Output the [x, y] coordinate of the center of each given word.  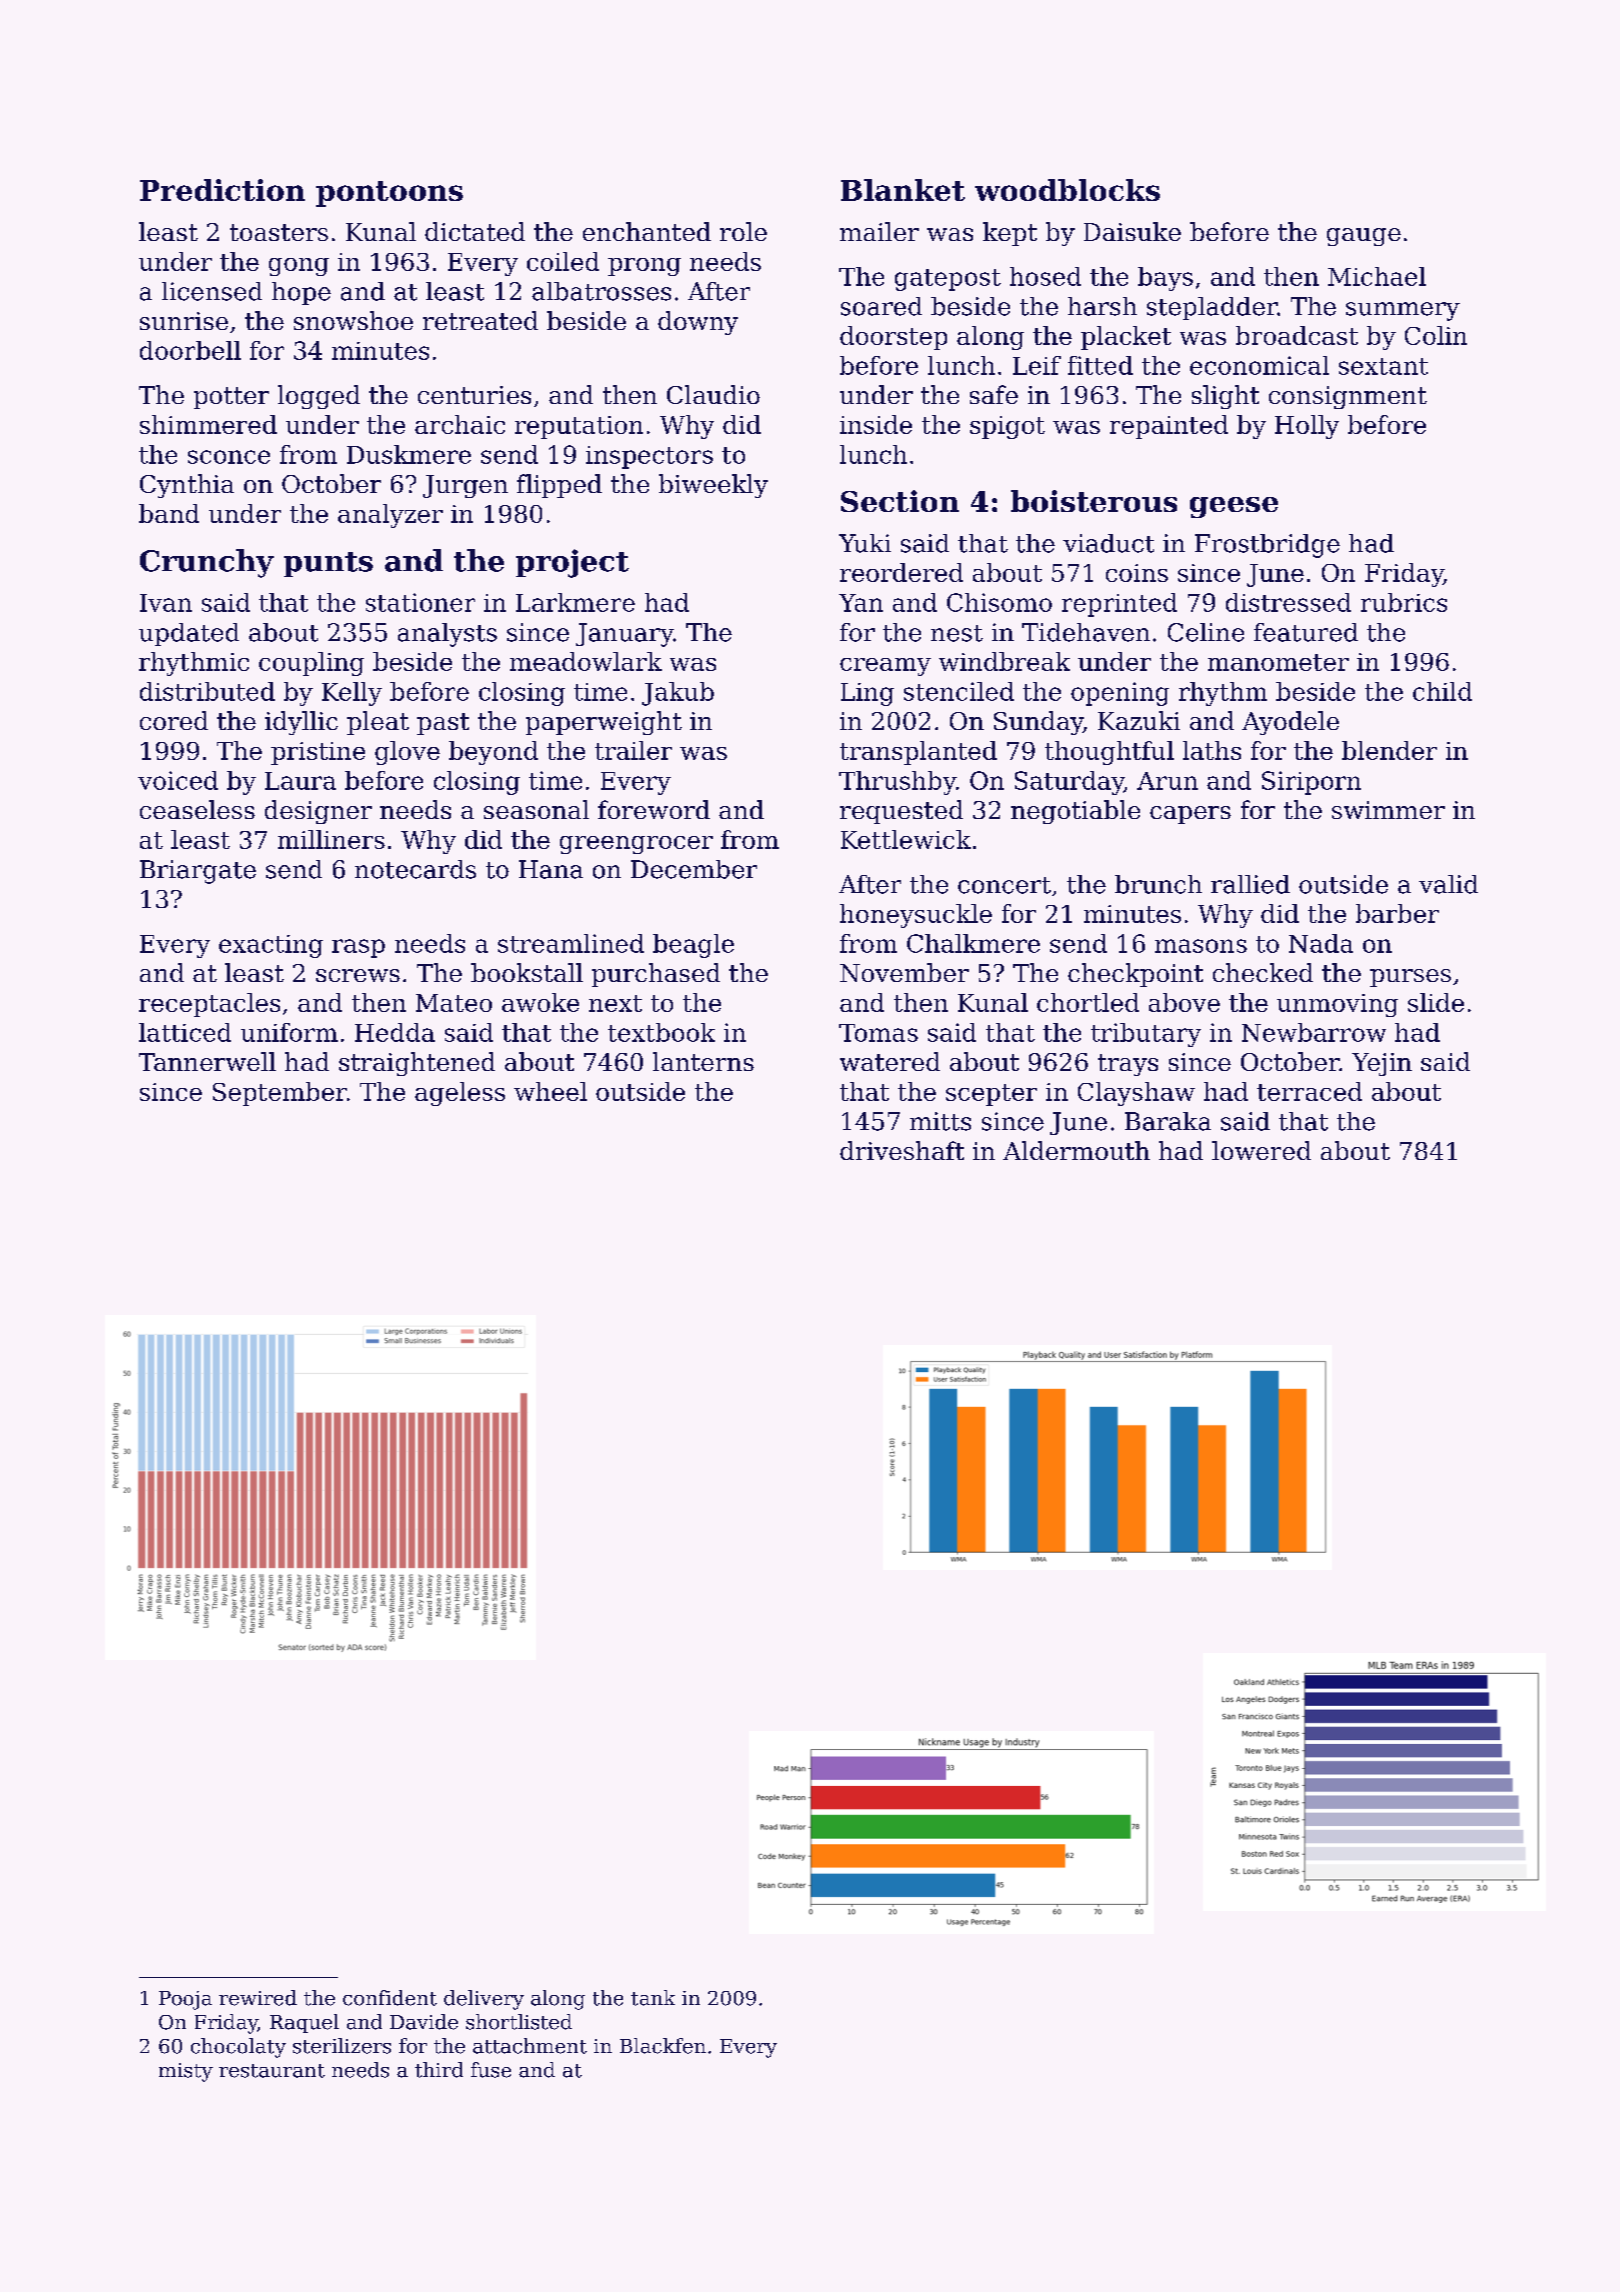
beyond [493, 753]
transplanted [918, 753]
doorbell [190, 350]
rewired [258, 1998]
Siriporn [1311, 783]
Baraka [1168, 1121]
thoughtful [1109, 753]
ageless [460, 1094]
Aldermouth [1076, 1150]
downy [698, 323]
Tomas [878, 1033]
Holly [1307, 427]
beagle [693, 946]
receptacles [209, 1005]
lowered [1261, 1150]
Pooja [185, 2000]
